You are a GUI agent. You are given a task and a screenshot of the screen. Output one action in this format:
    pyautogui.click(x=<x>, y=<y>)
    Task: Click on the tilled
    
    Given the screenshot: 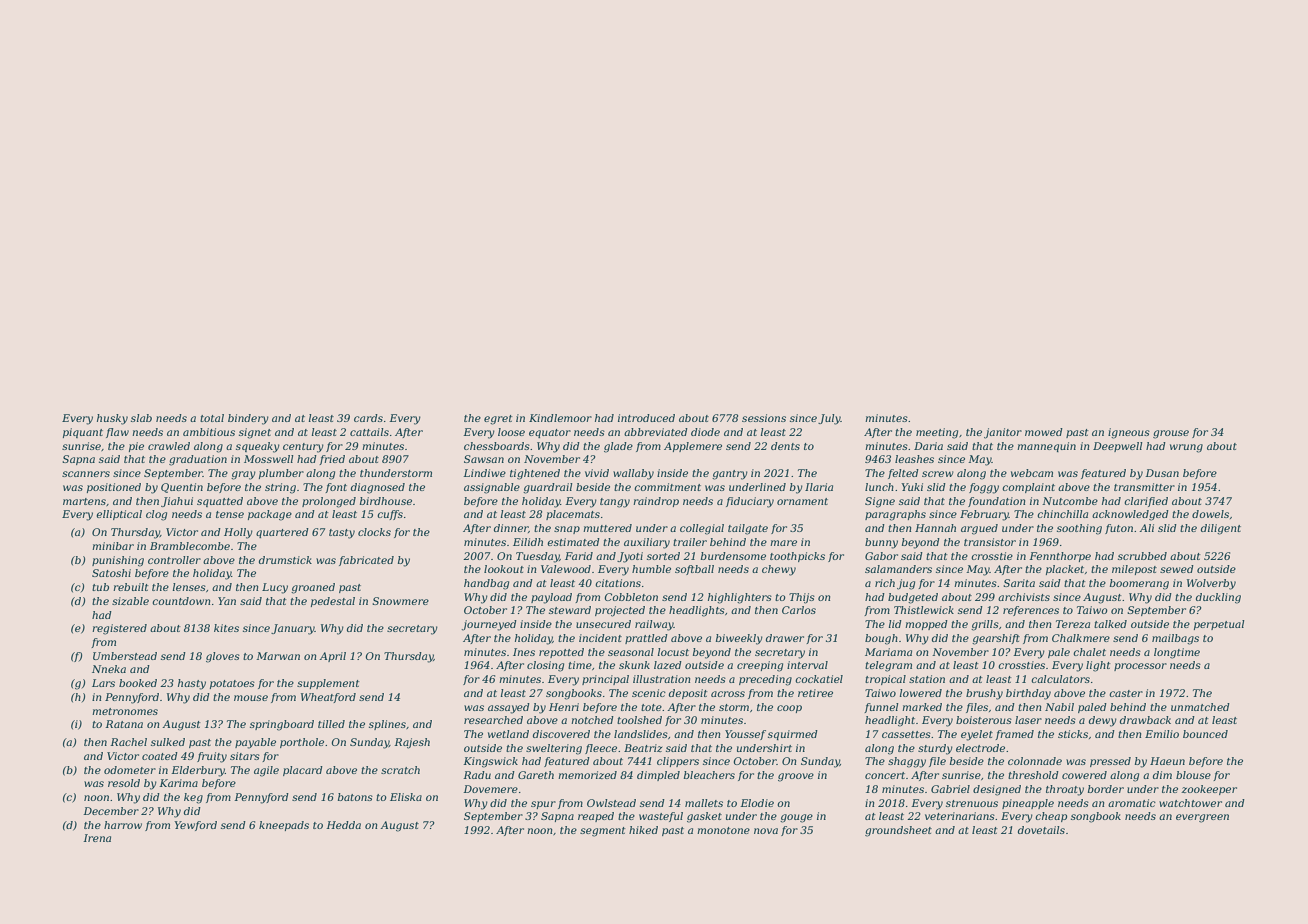 What is the action you would take?
    pyautogui.click(x=331, y=724)
